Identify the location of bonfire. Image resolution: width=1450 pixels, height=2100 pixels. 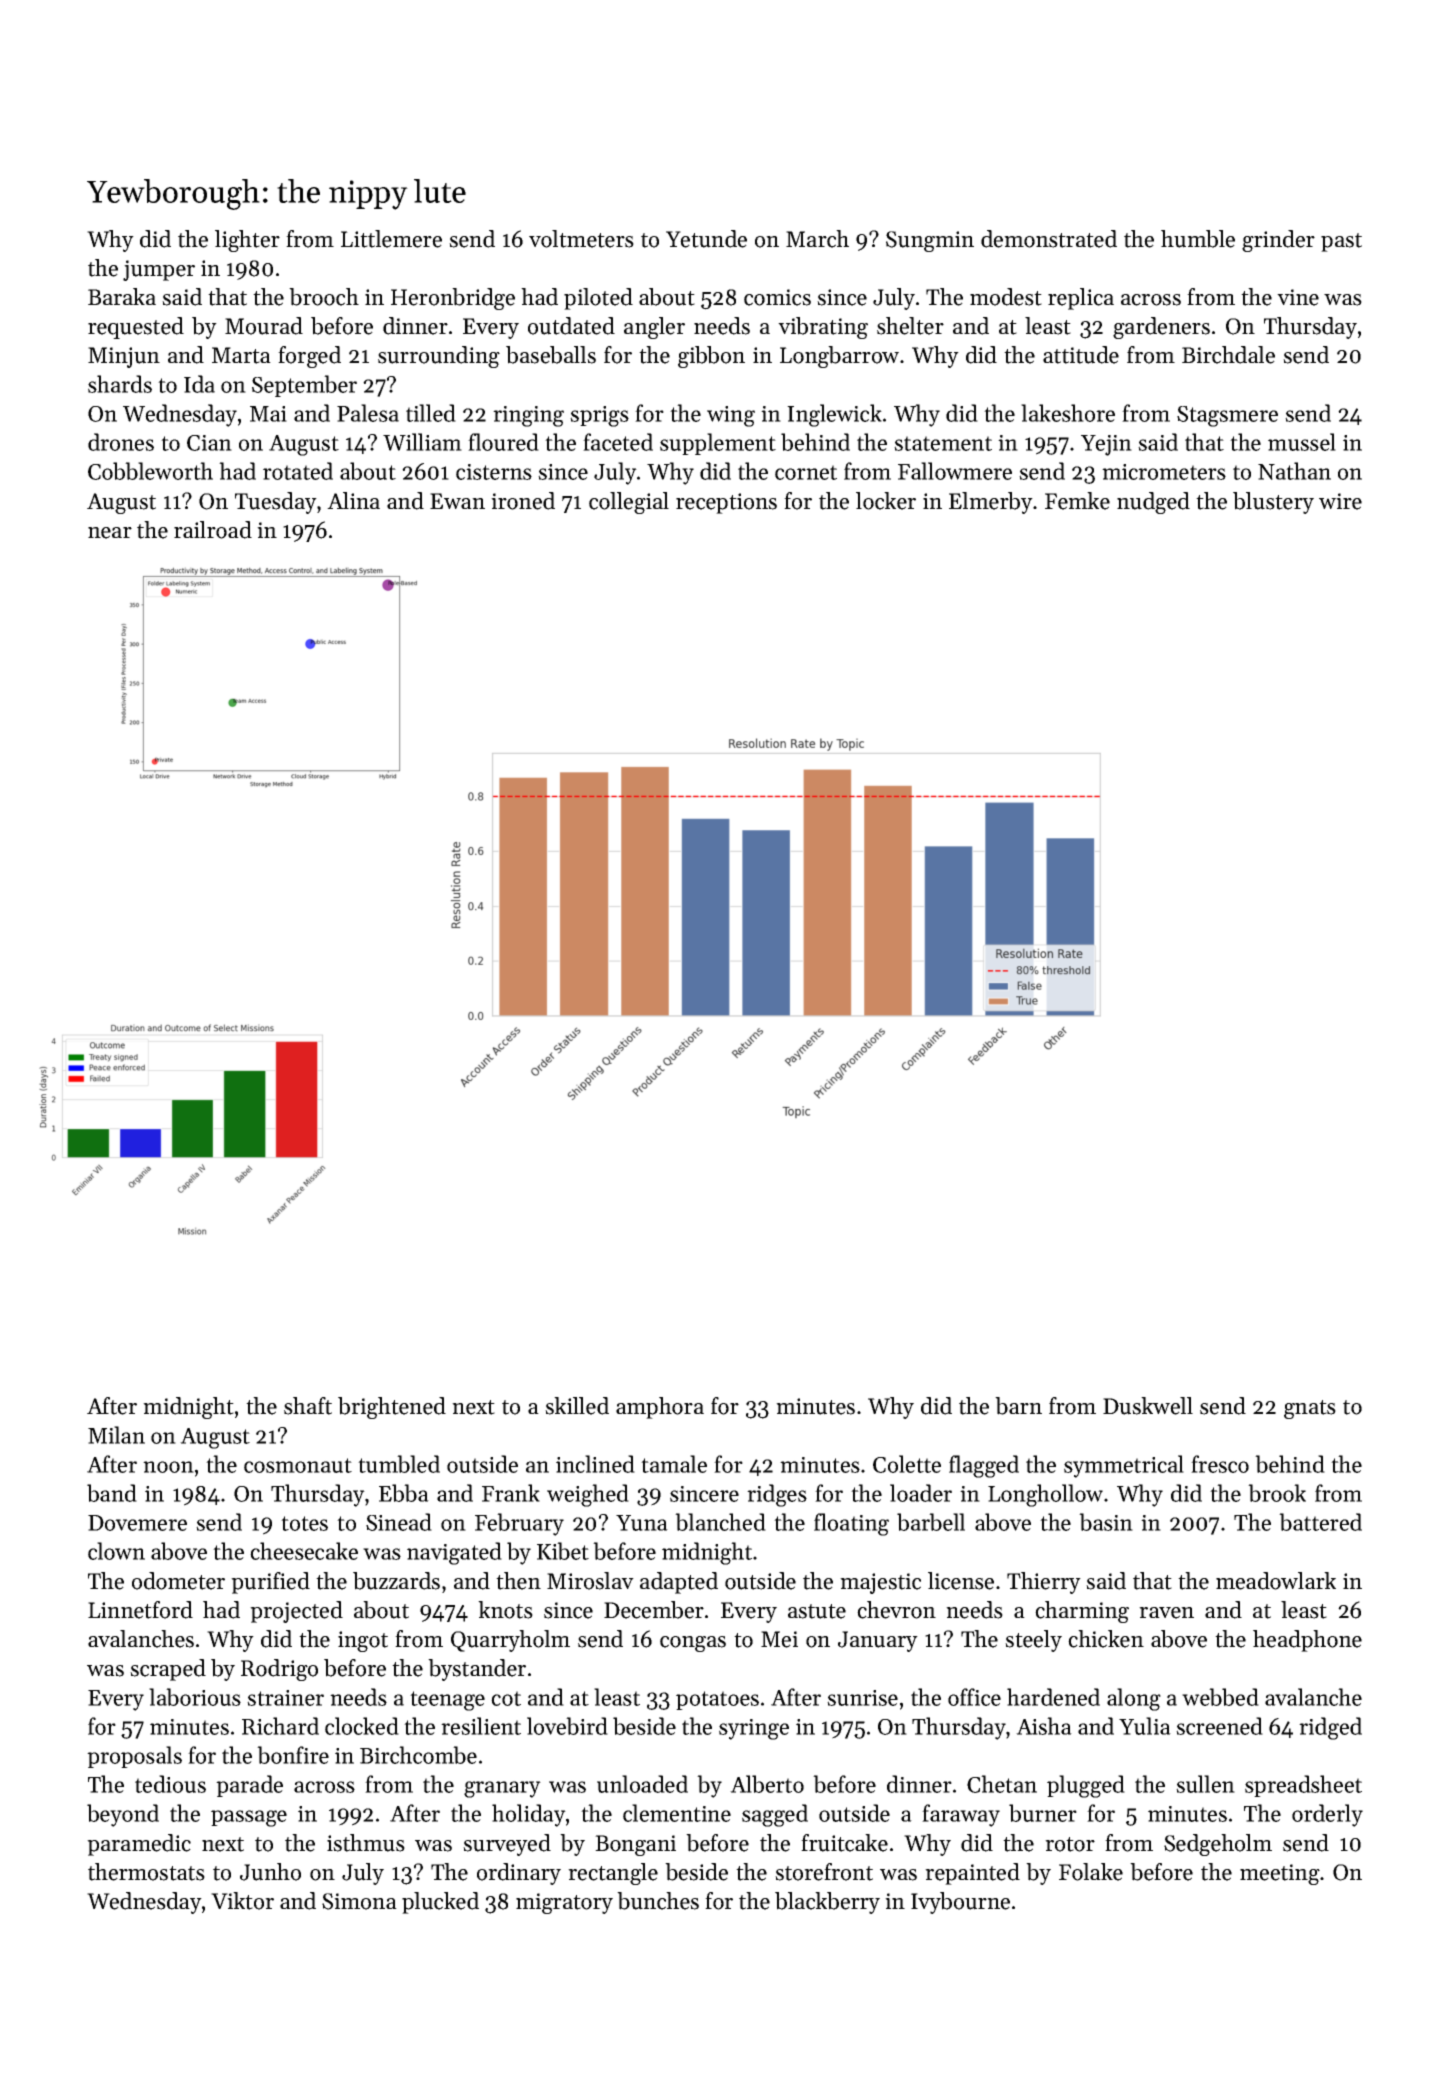
(293, 1755).
